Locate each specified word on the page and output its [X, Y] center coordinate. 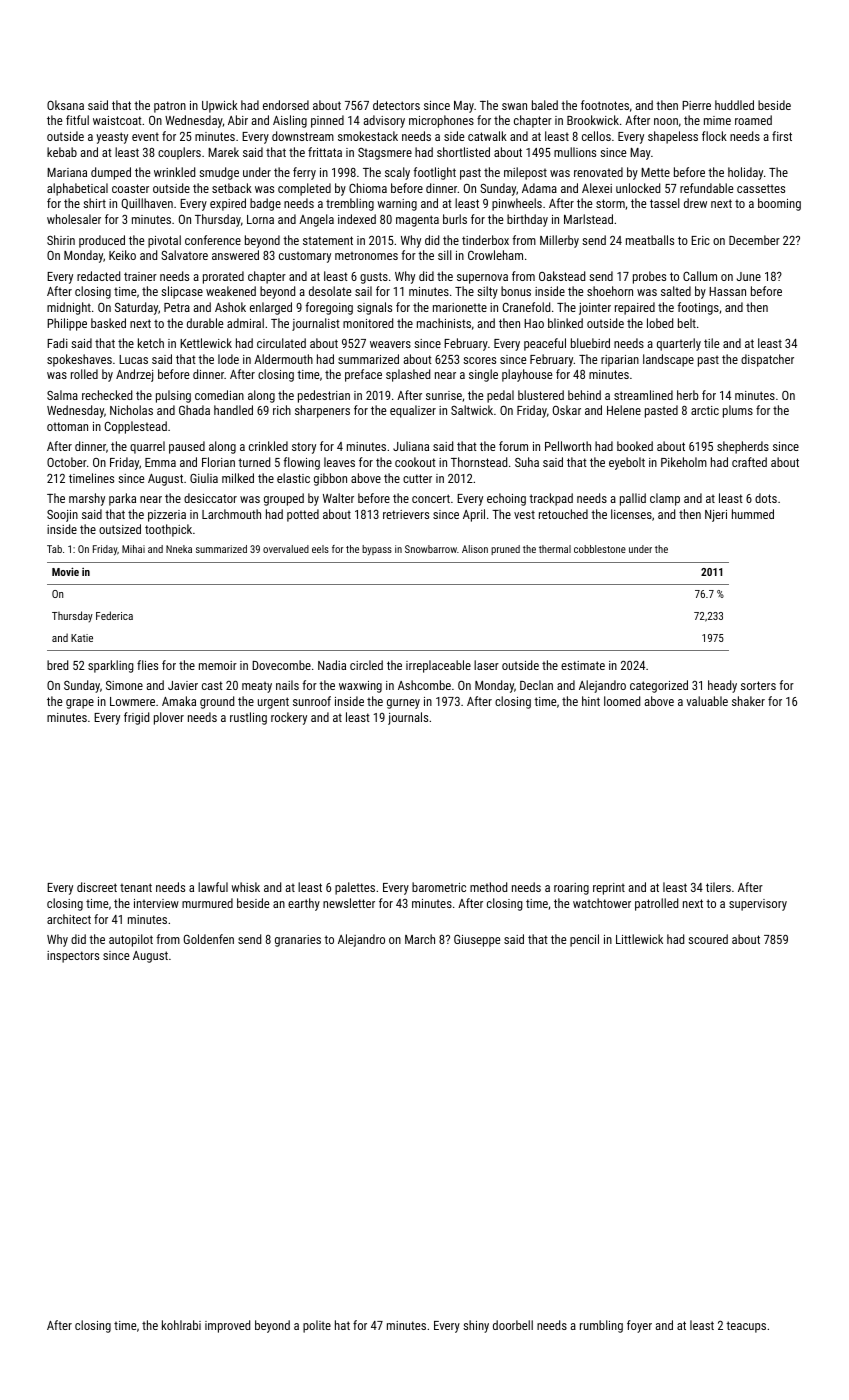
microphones [441, 121]
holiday [745, 173]
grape [80, 704]
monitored [368, 323]
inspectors [73, 957]
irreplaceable [438, 666]
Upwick [220, 106]
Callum [700, 276]
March [420, 939]
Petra [177, 307]
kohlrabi [181, 1325]
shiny [476, 1326]
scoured [708, 939]
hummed [753, 514]
